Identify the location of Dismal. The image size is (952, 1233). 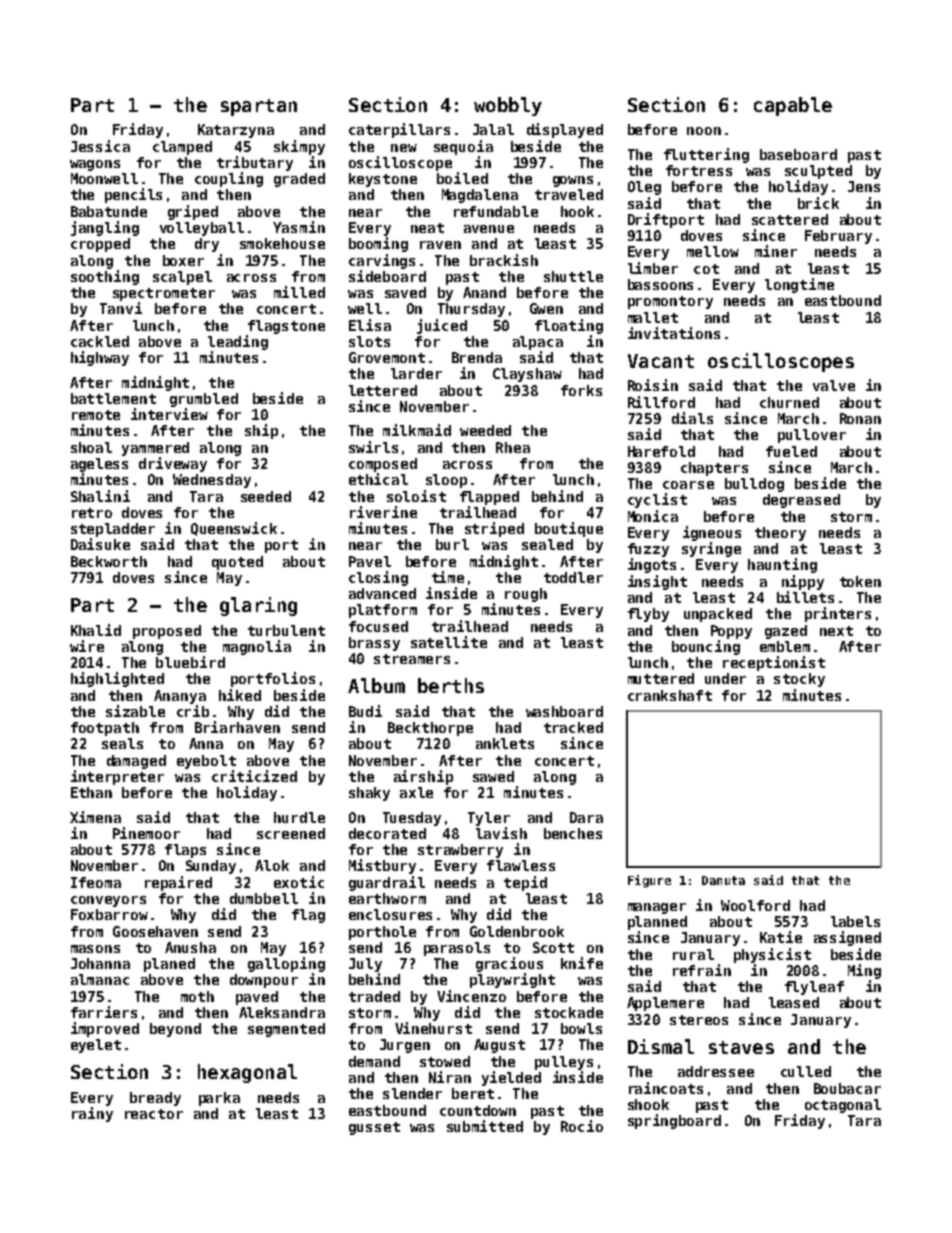
(661, 1046).
